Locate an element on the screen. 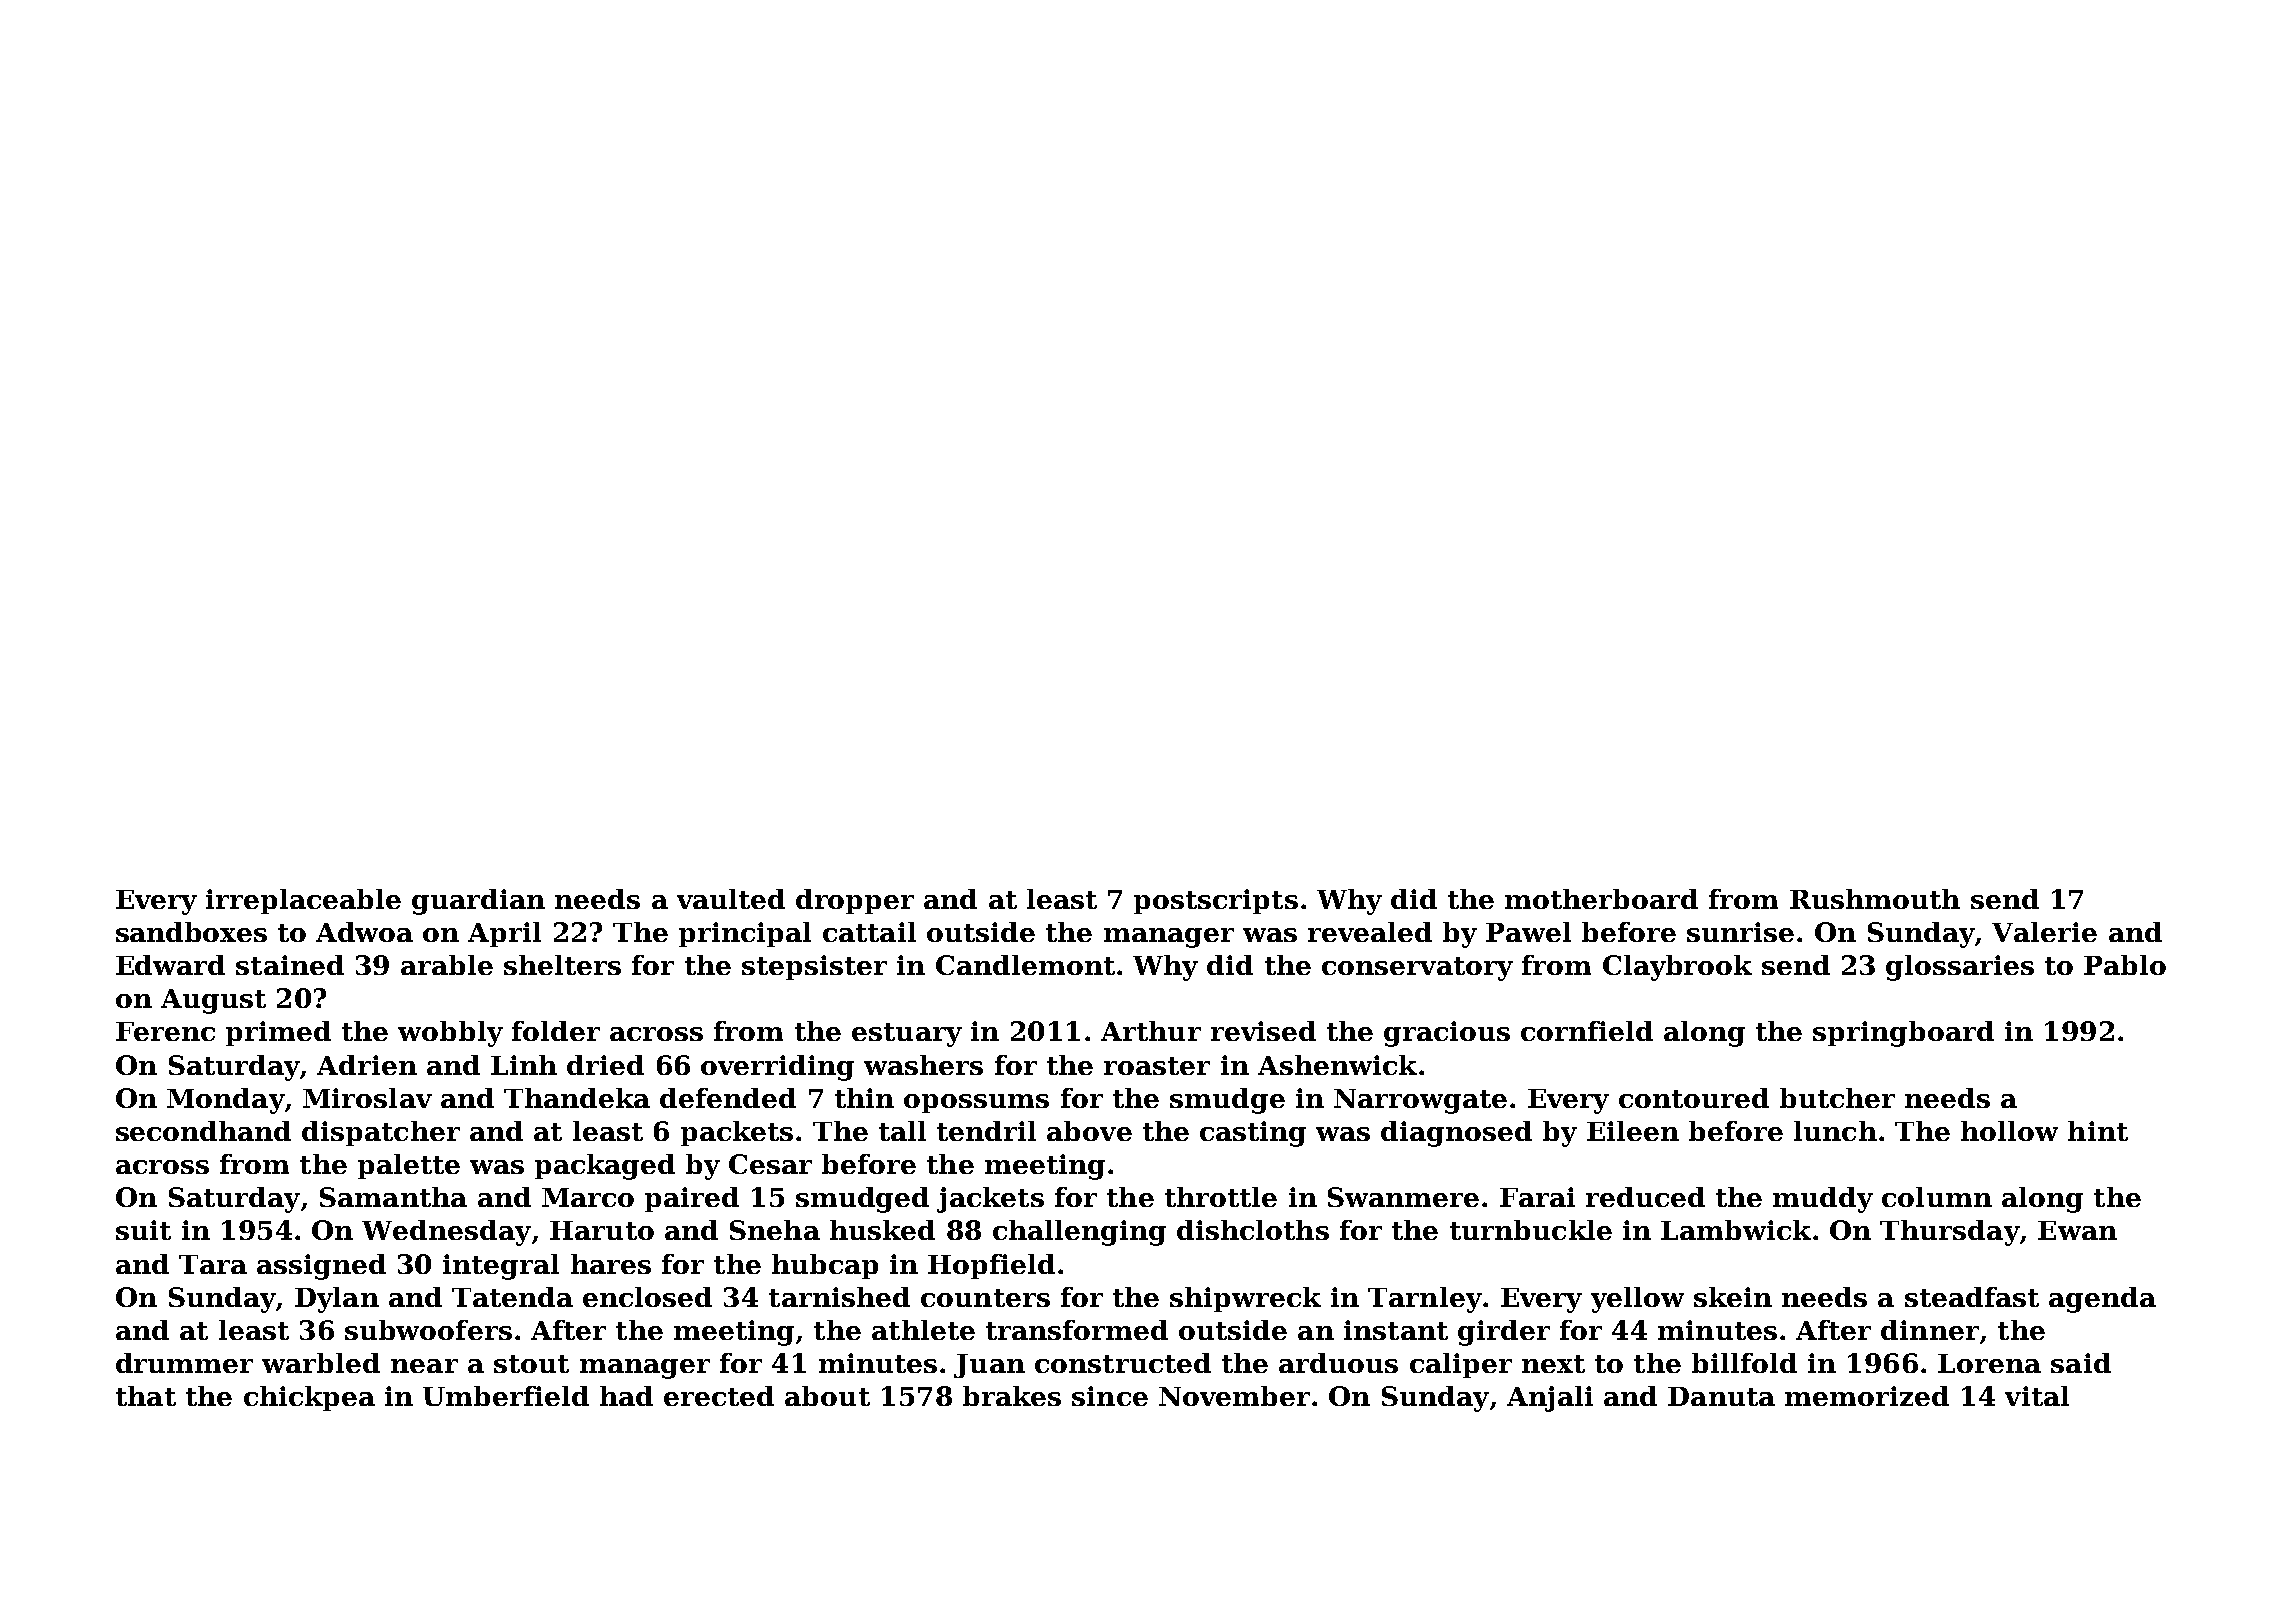  sandboxes is located at coordinates (191, 932).
